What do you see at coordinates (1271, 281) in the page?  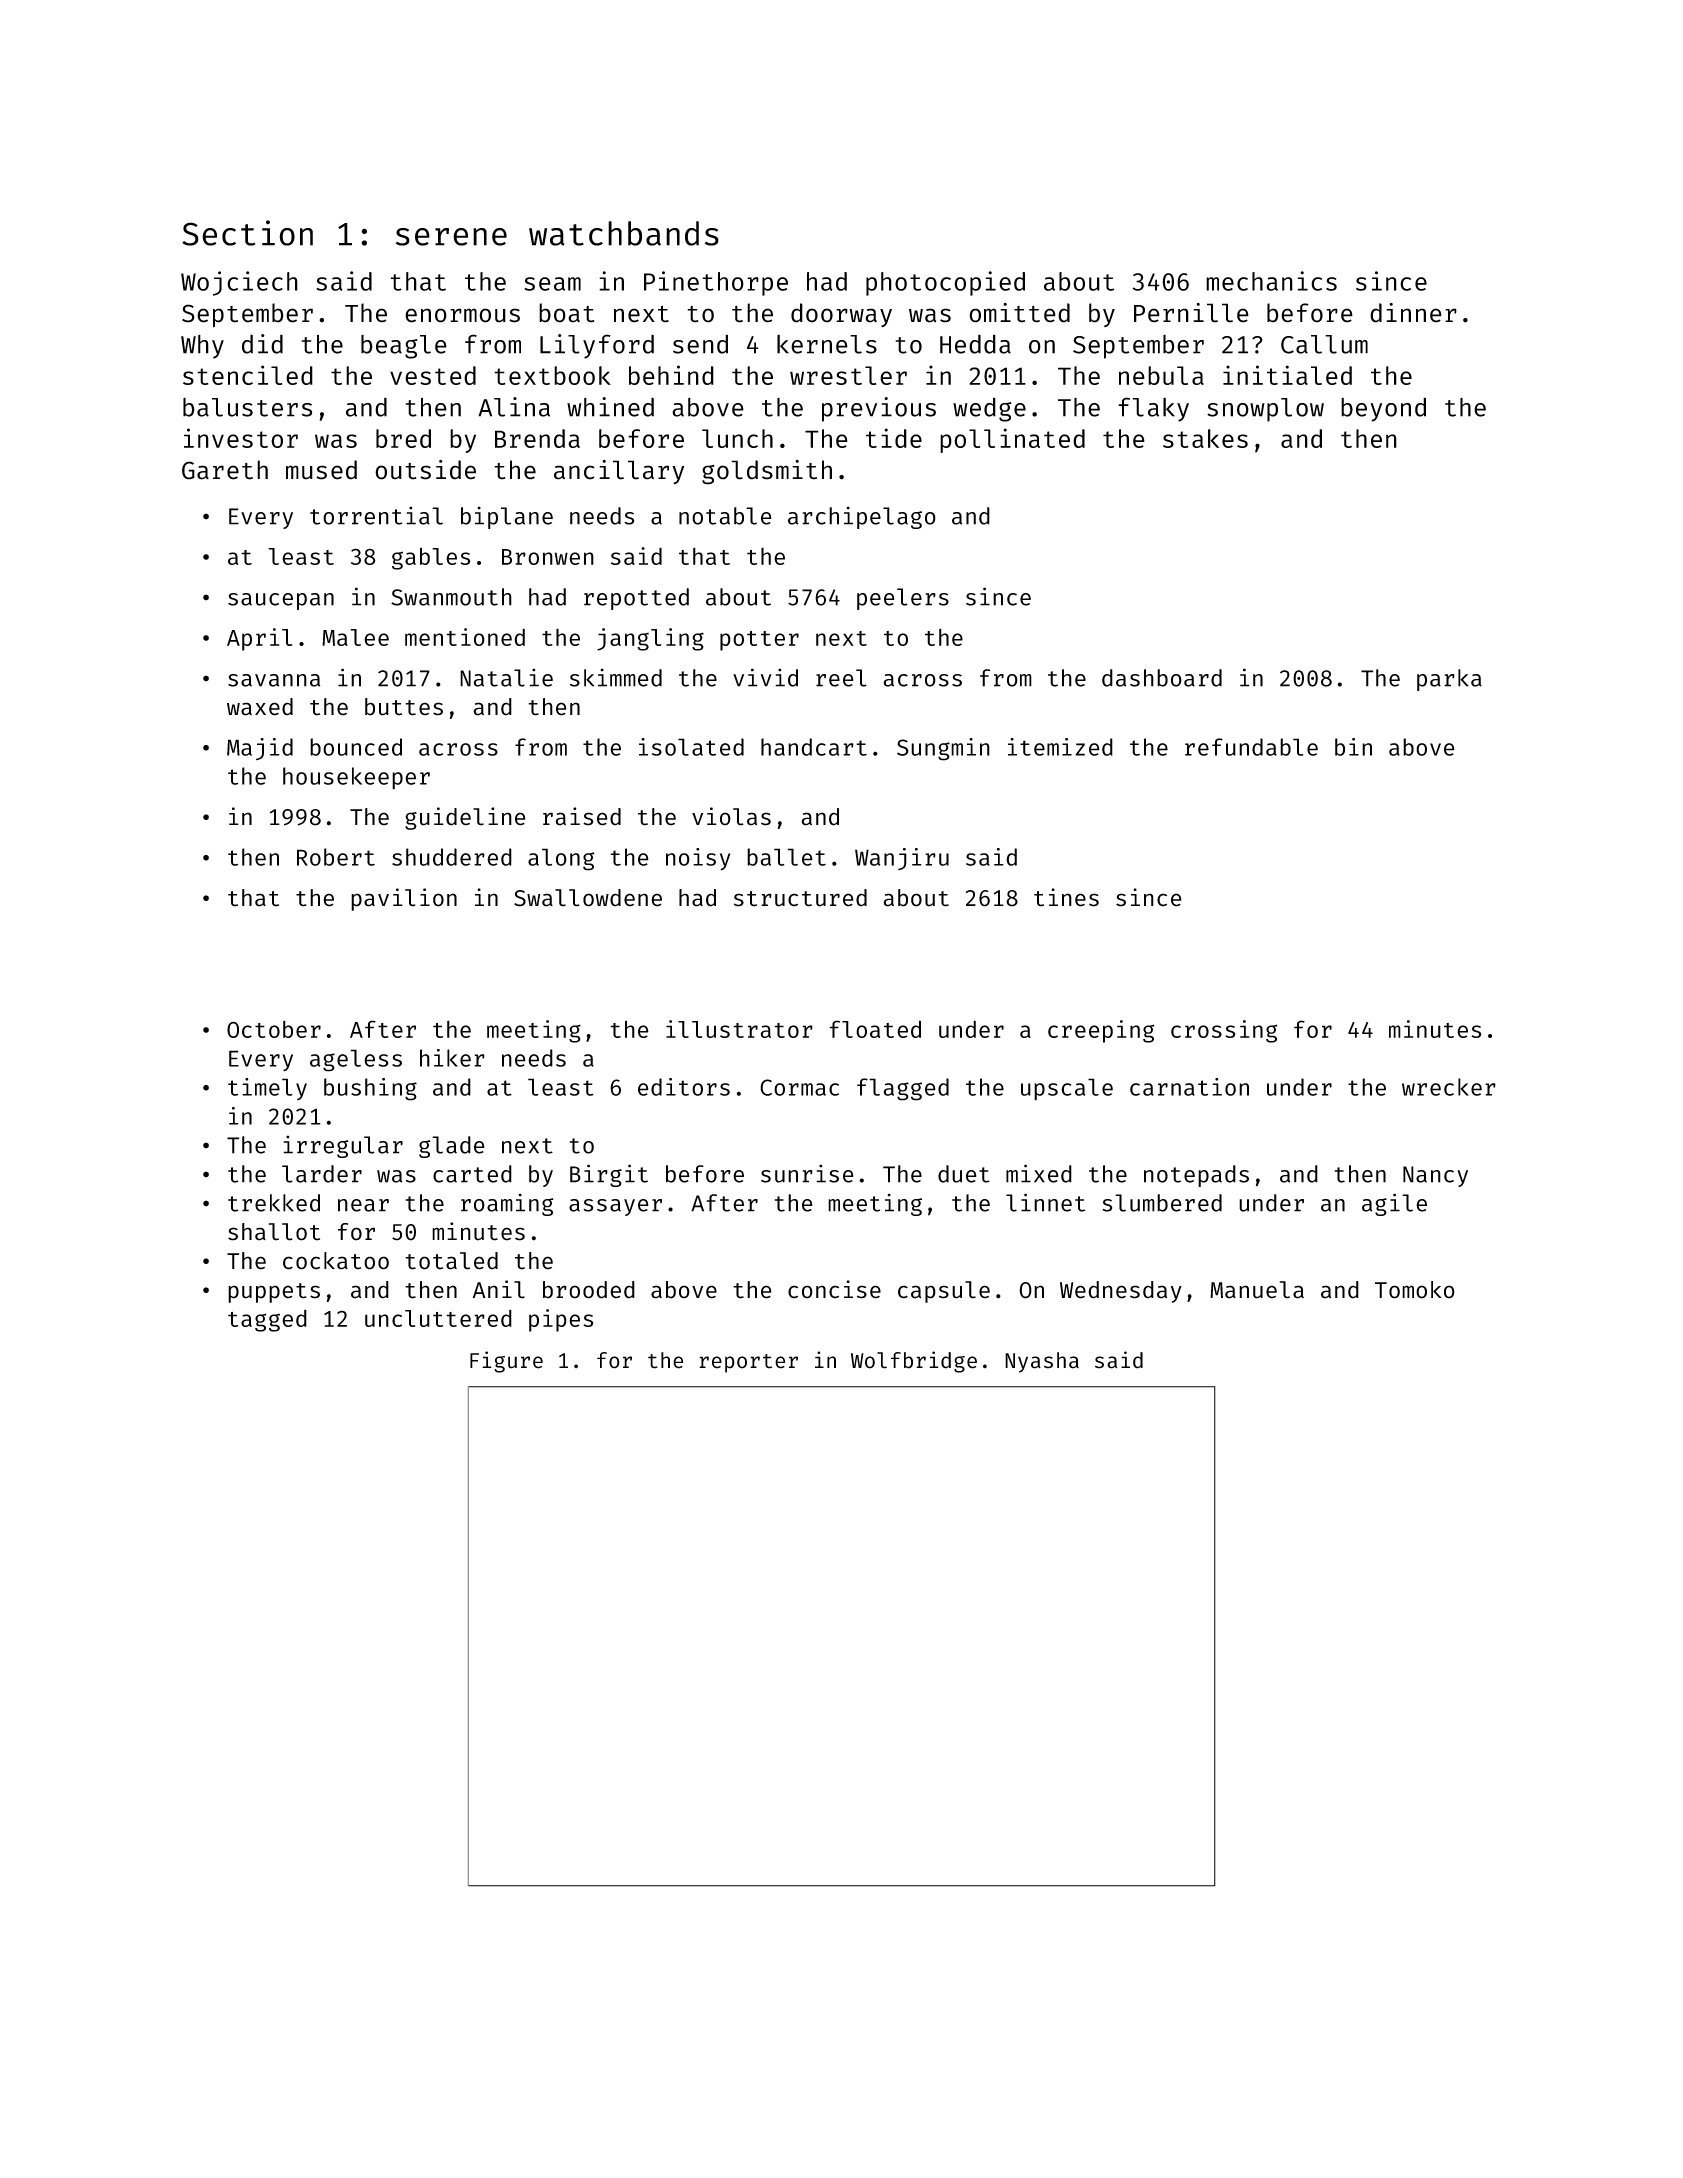 I see `mechanics` at bounding box center [1271, 281].
